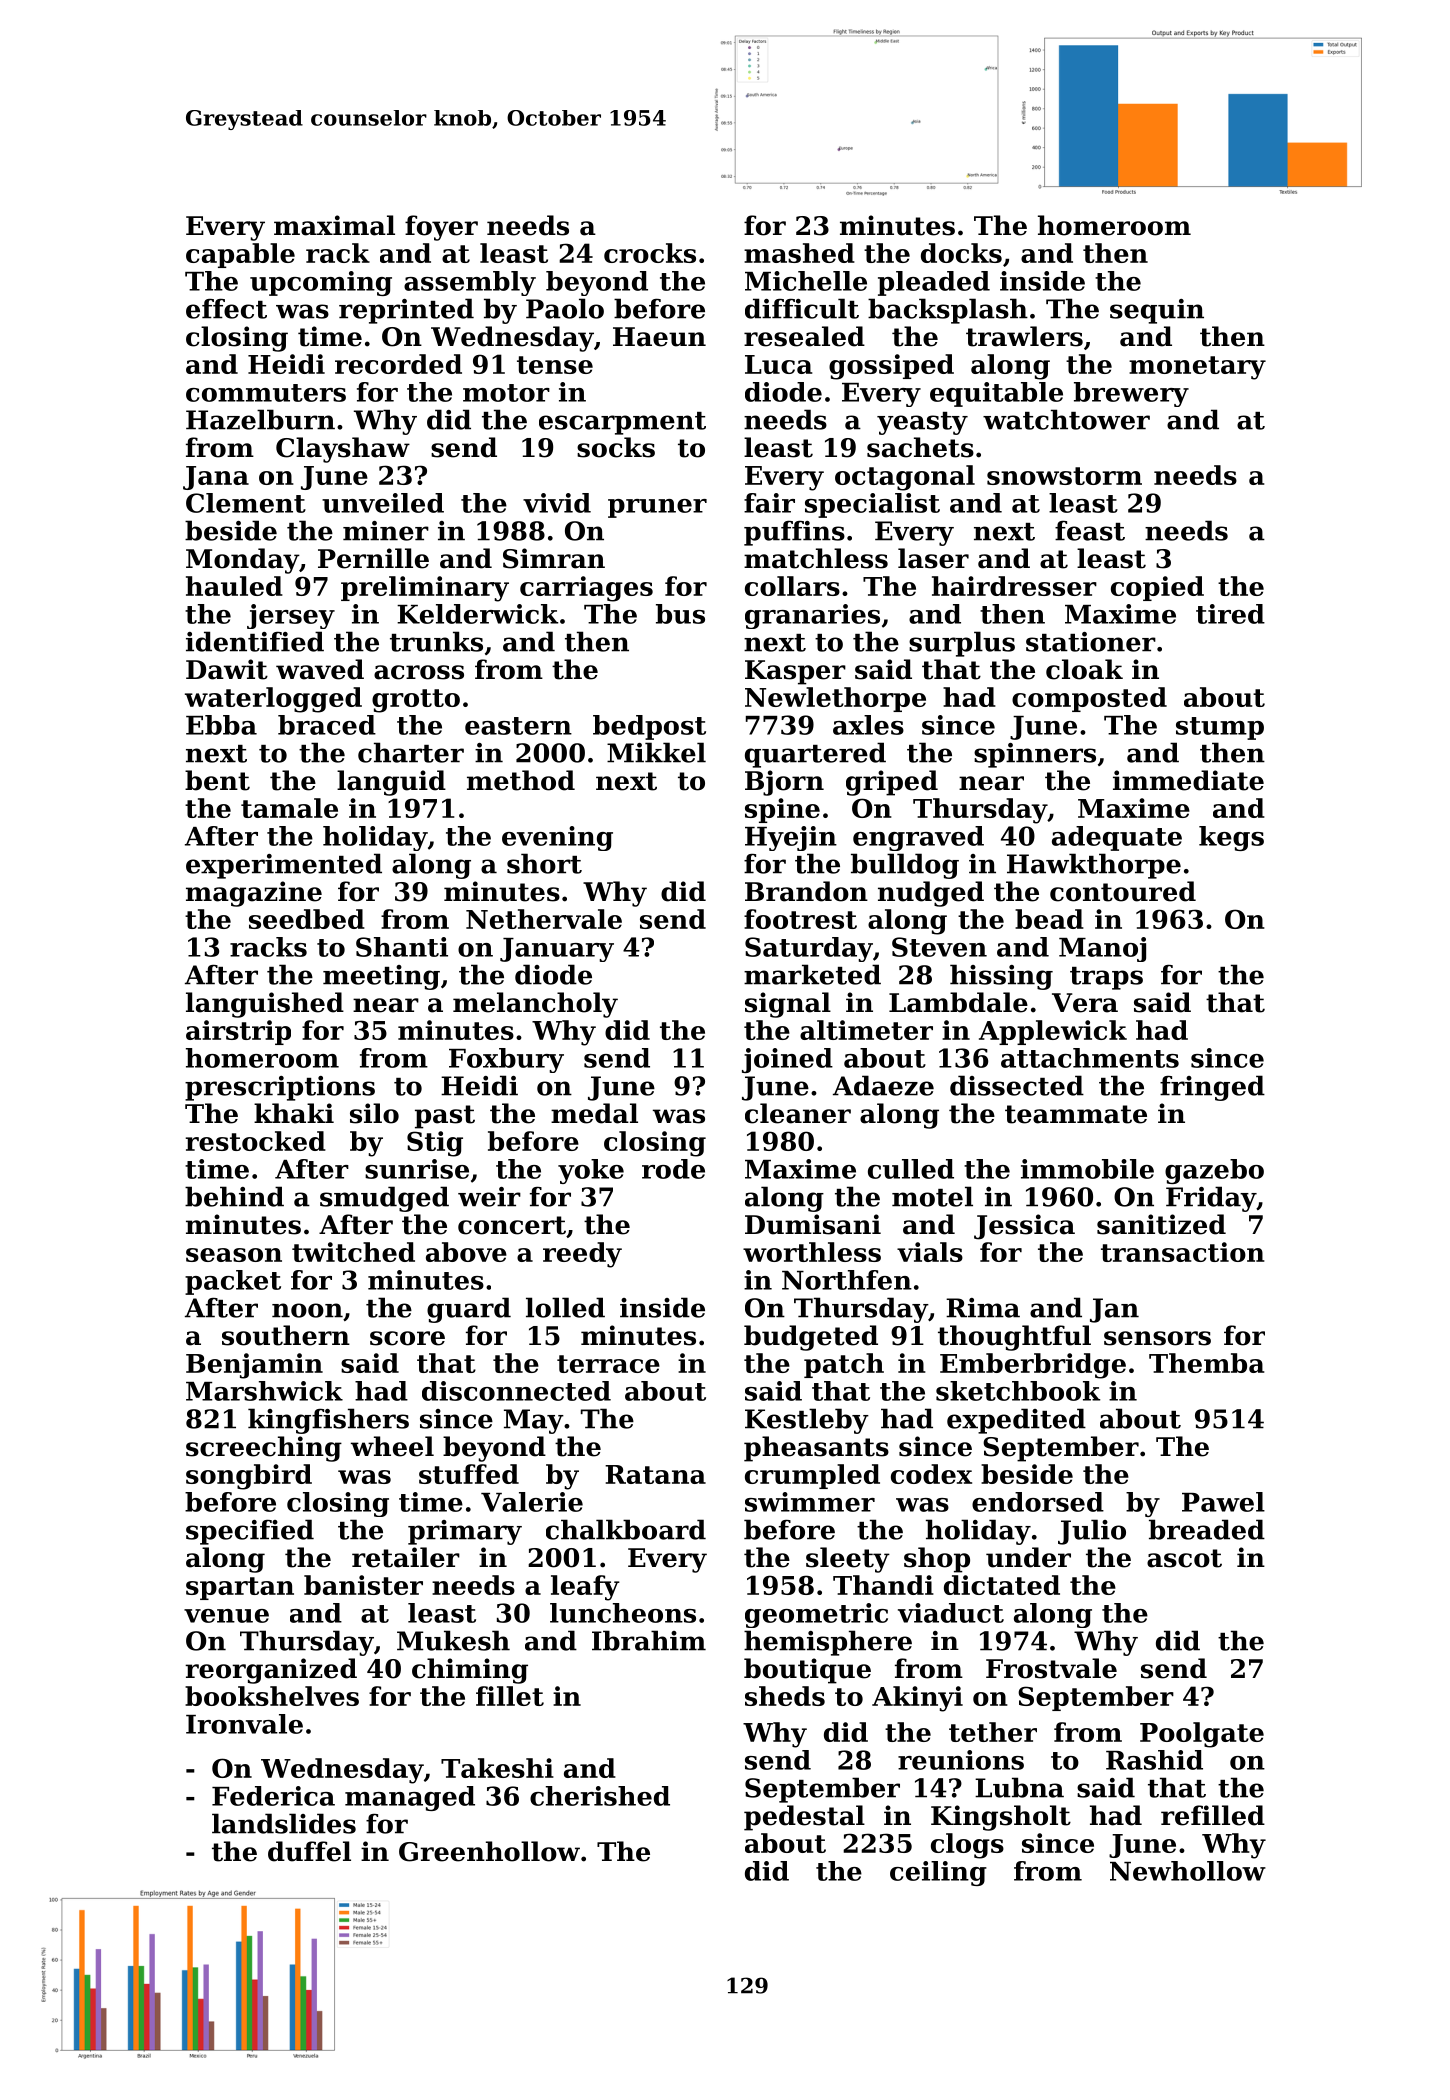  Describe the element at coordinates (1206, 1363) in the screenshot. I see `Themba` at that location.
